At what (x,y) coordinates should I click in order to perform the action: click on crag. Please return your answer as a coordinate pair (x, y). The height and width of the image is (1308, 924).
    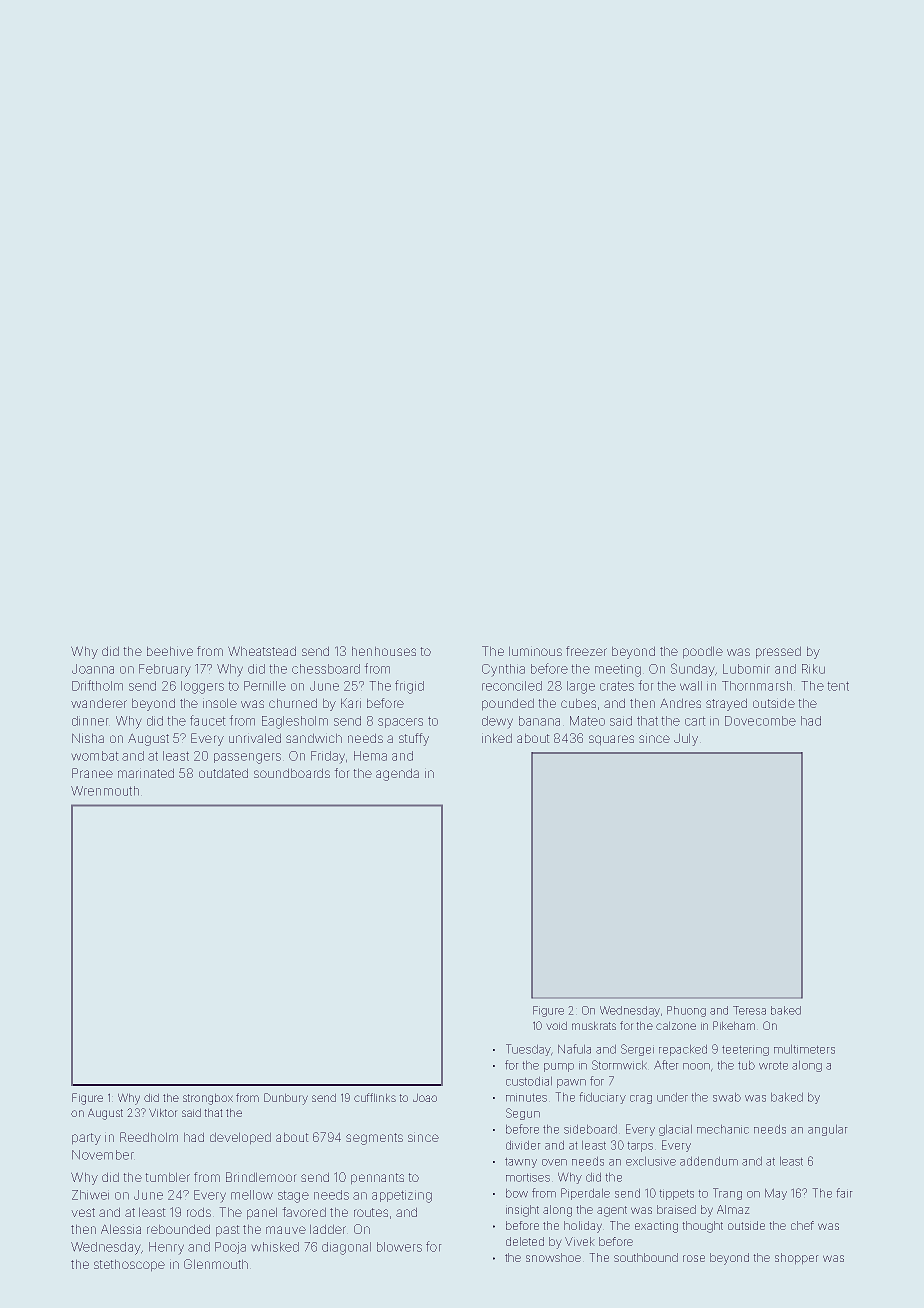
    Looking at the image, I should click on (641, 1099).
